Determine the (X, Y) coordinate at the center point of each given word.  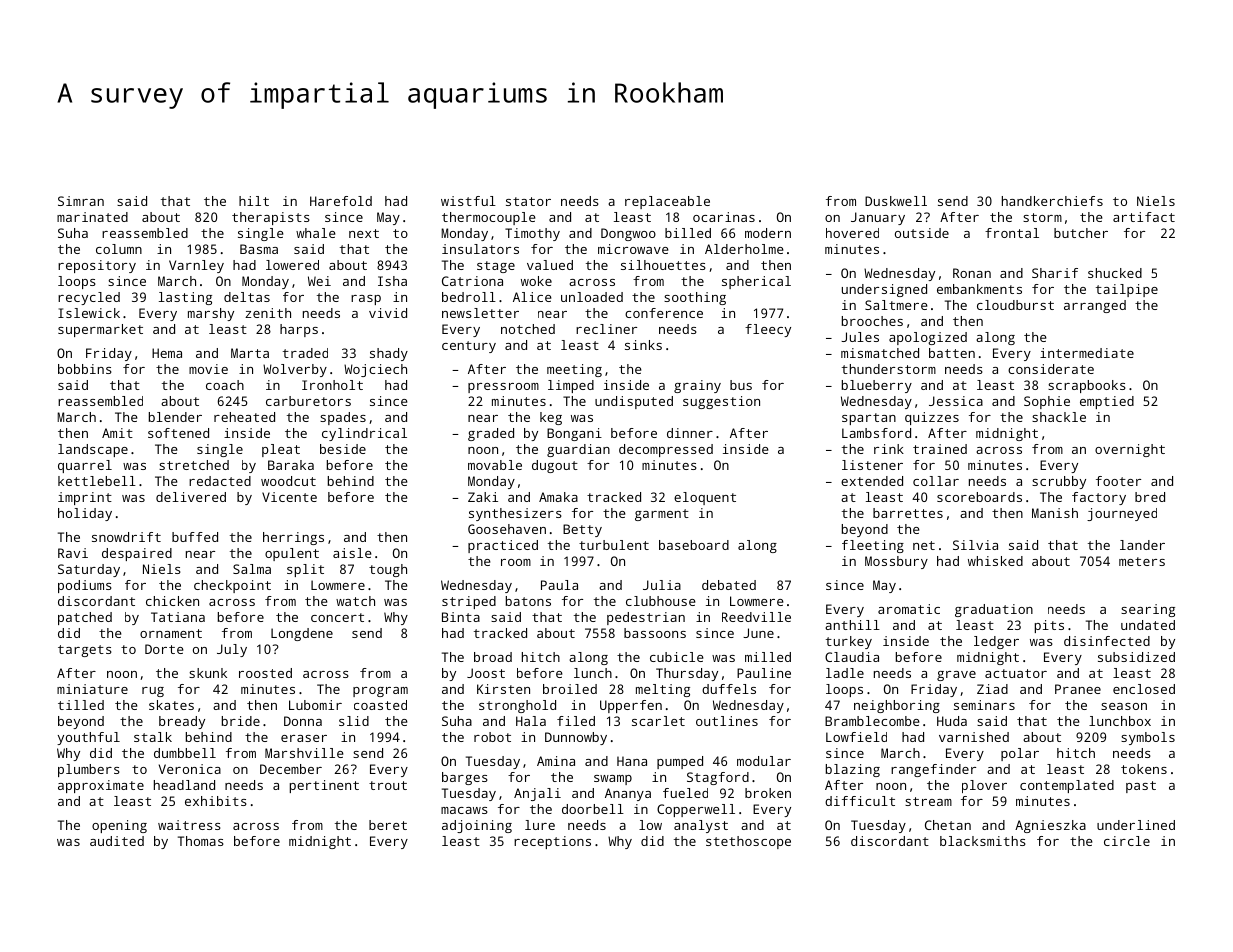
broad (493, 657)
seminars (984, 705)
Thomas (201, 841)
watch (355, 601)
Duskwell (896, 201)
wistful (468, 201)
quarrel (85, 466)
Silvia (975, 545)
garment (662, 515)
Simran (81, 201)
